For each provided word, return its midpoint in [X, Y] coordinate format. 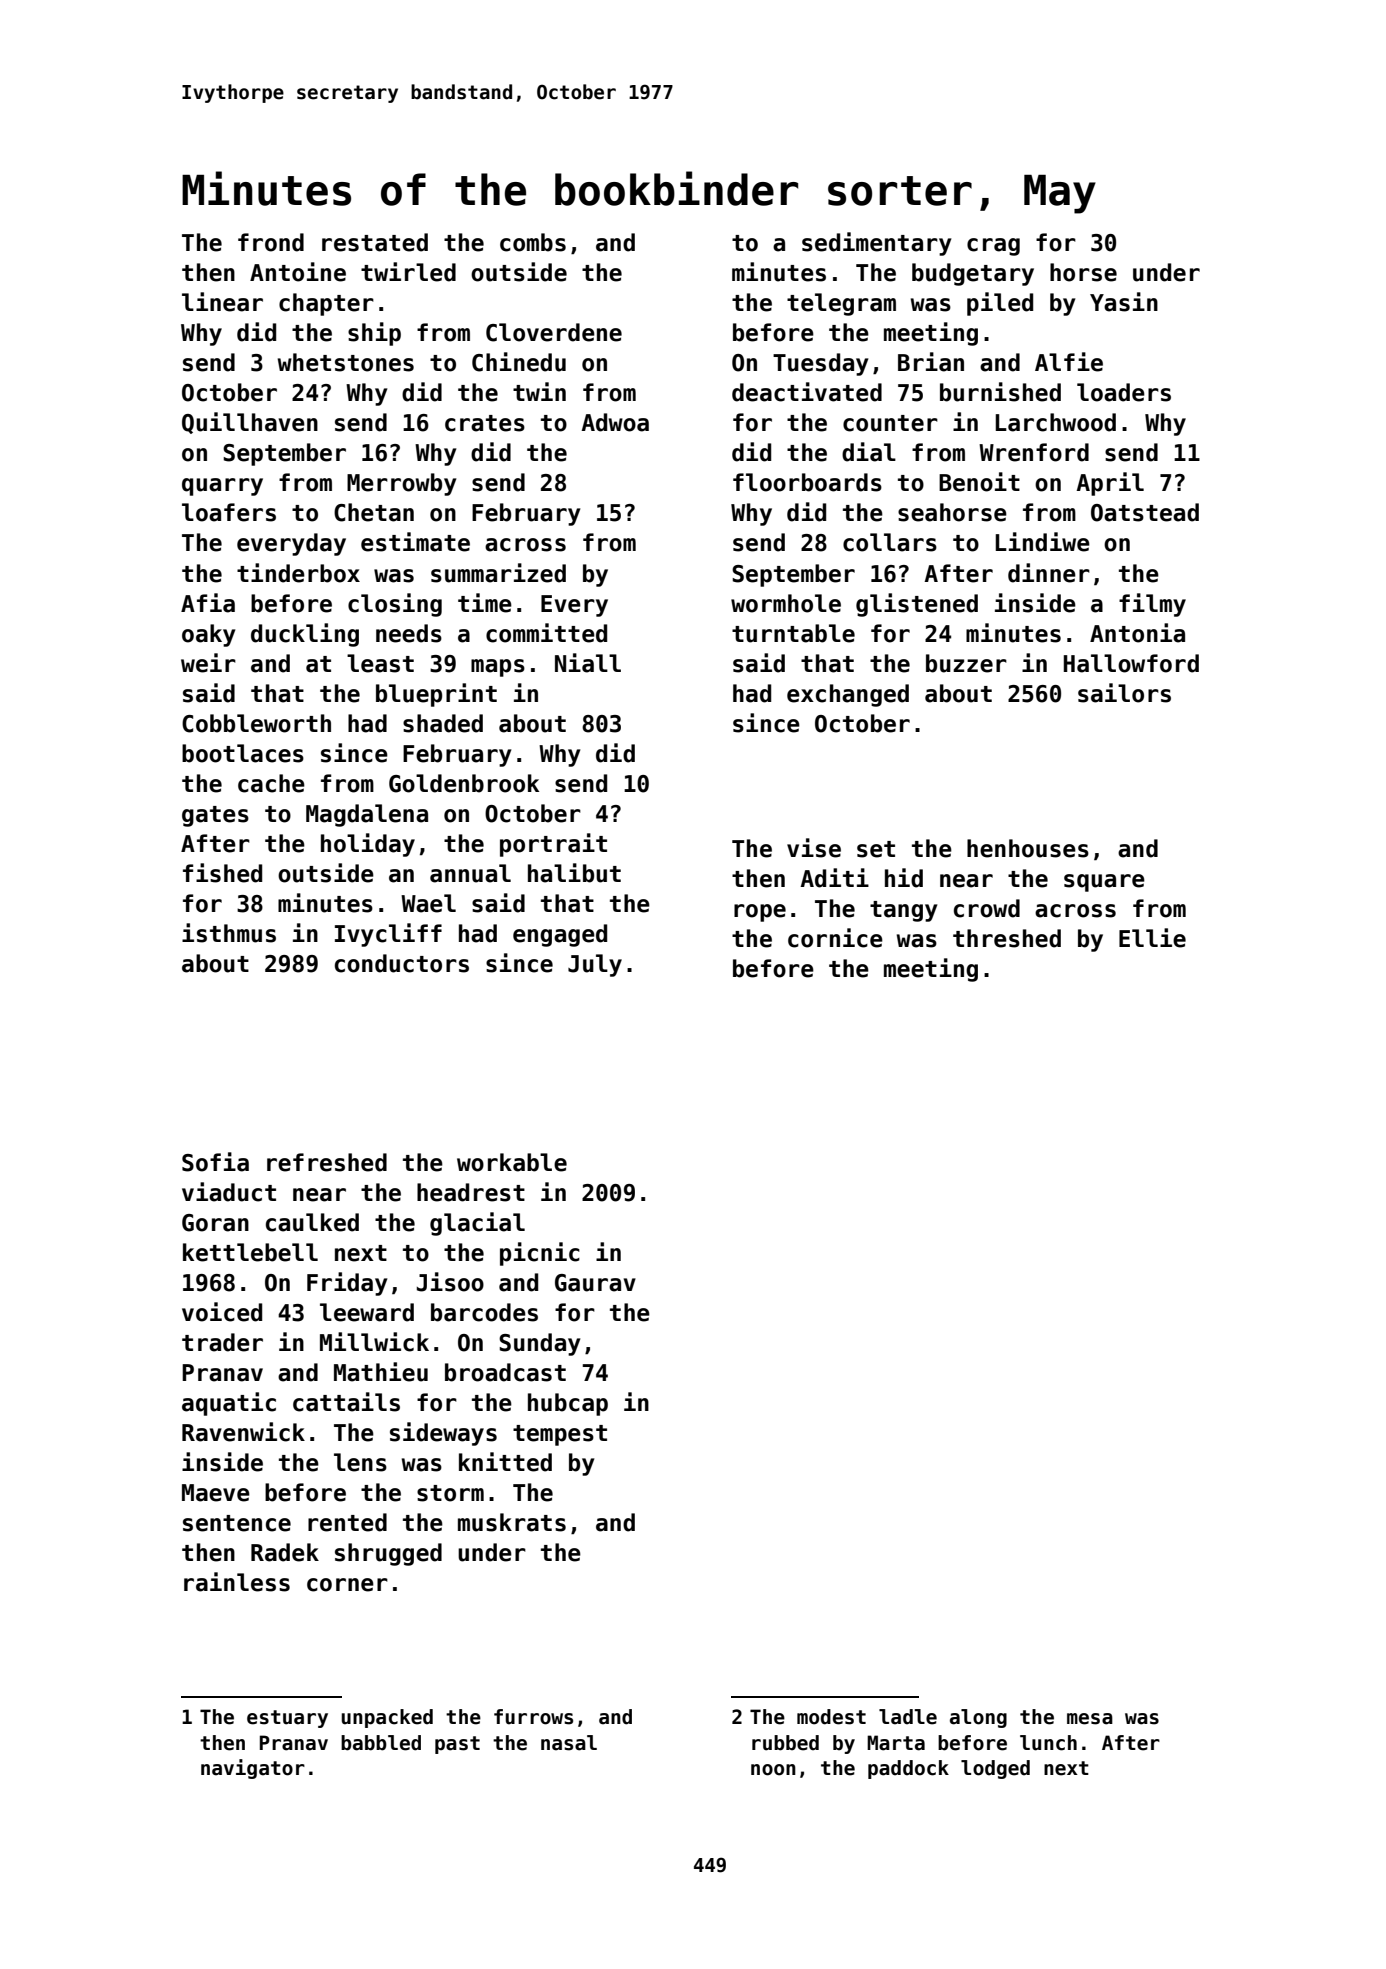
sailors [1124, 693]
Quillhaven [250, 423]
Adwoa [615, 422]
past [457, 1745]
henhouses [1028, 848]
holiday [368, 845]
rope [760, 913]
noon [773, 1770]
